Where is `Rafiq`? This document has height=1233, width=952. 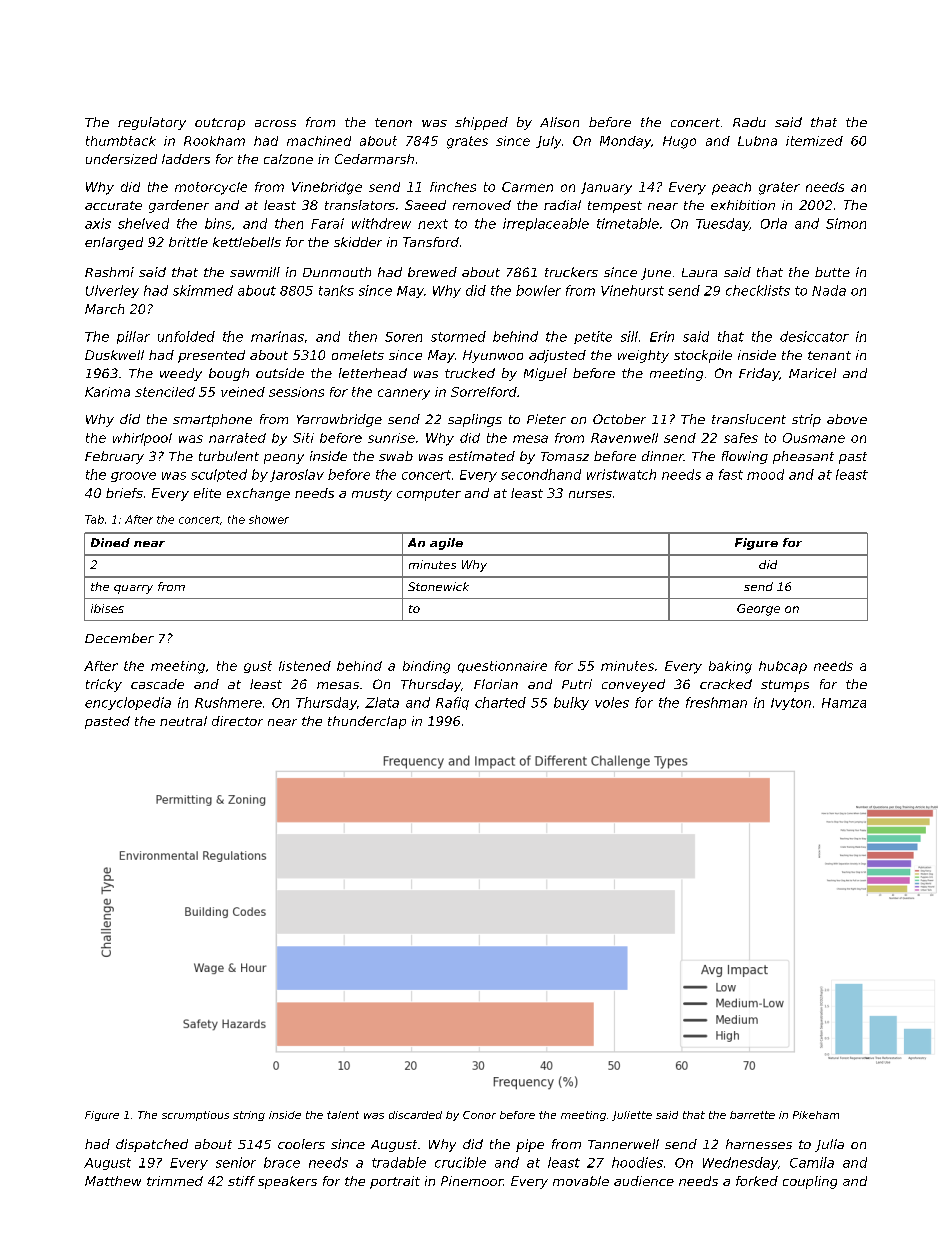 Rafiq is located at coordinates (452, 703).
